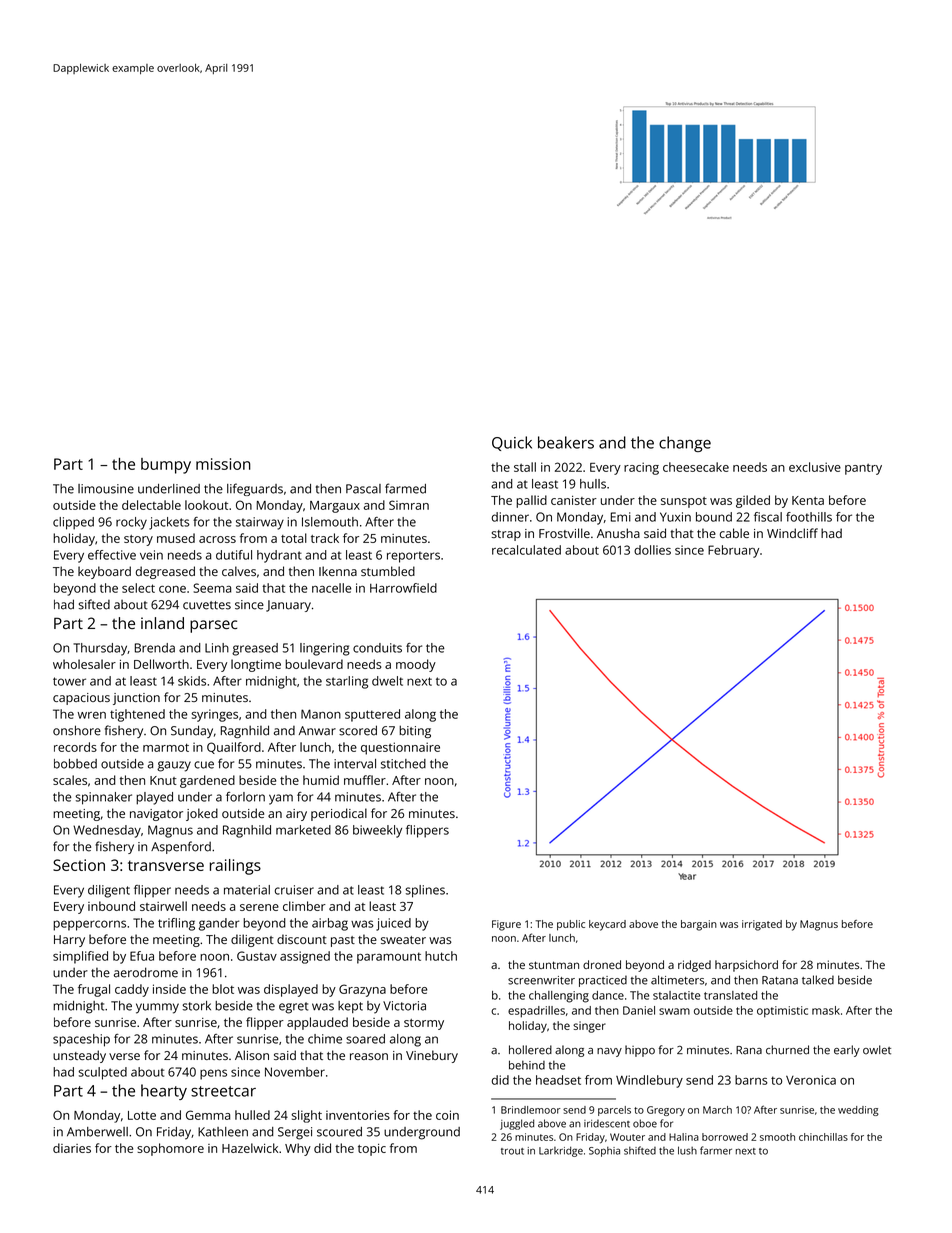  Describe the element at coordinates (863, 469) in the image. I see `pantry` at that location.
